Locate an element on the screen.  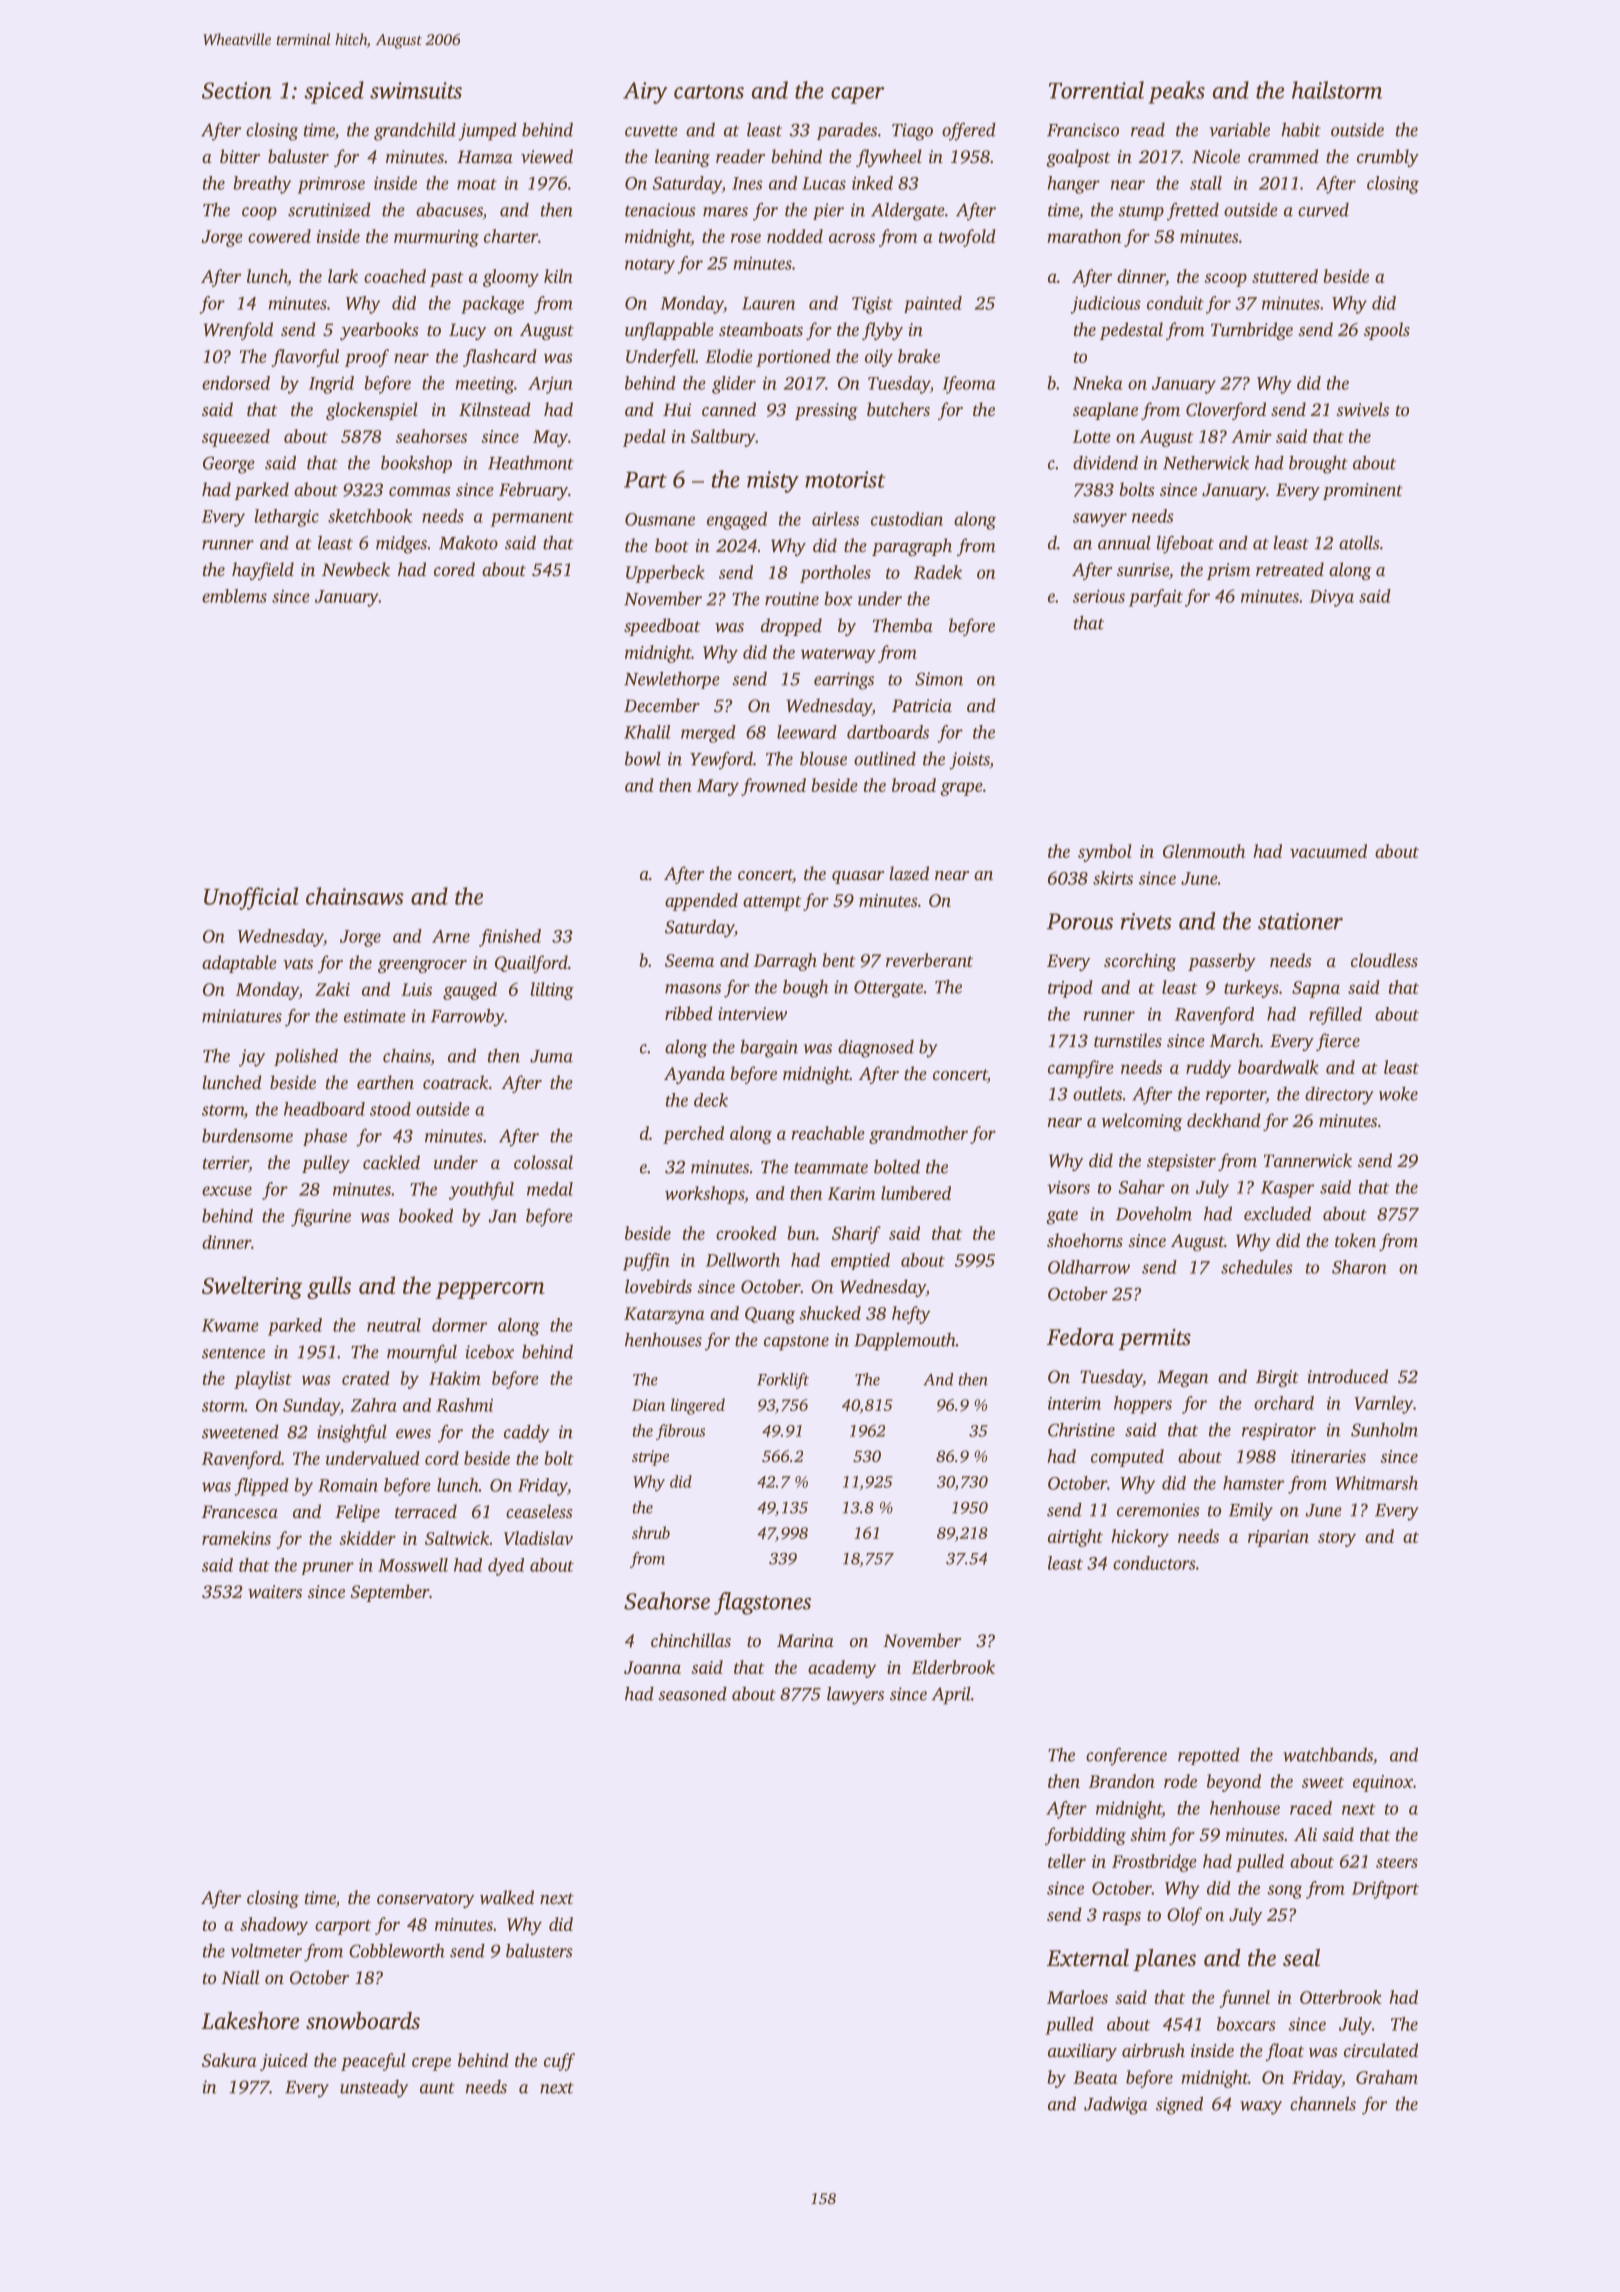
Unofficial is located at coordinates (251, 898).
